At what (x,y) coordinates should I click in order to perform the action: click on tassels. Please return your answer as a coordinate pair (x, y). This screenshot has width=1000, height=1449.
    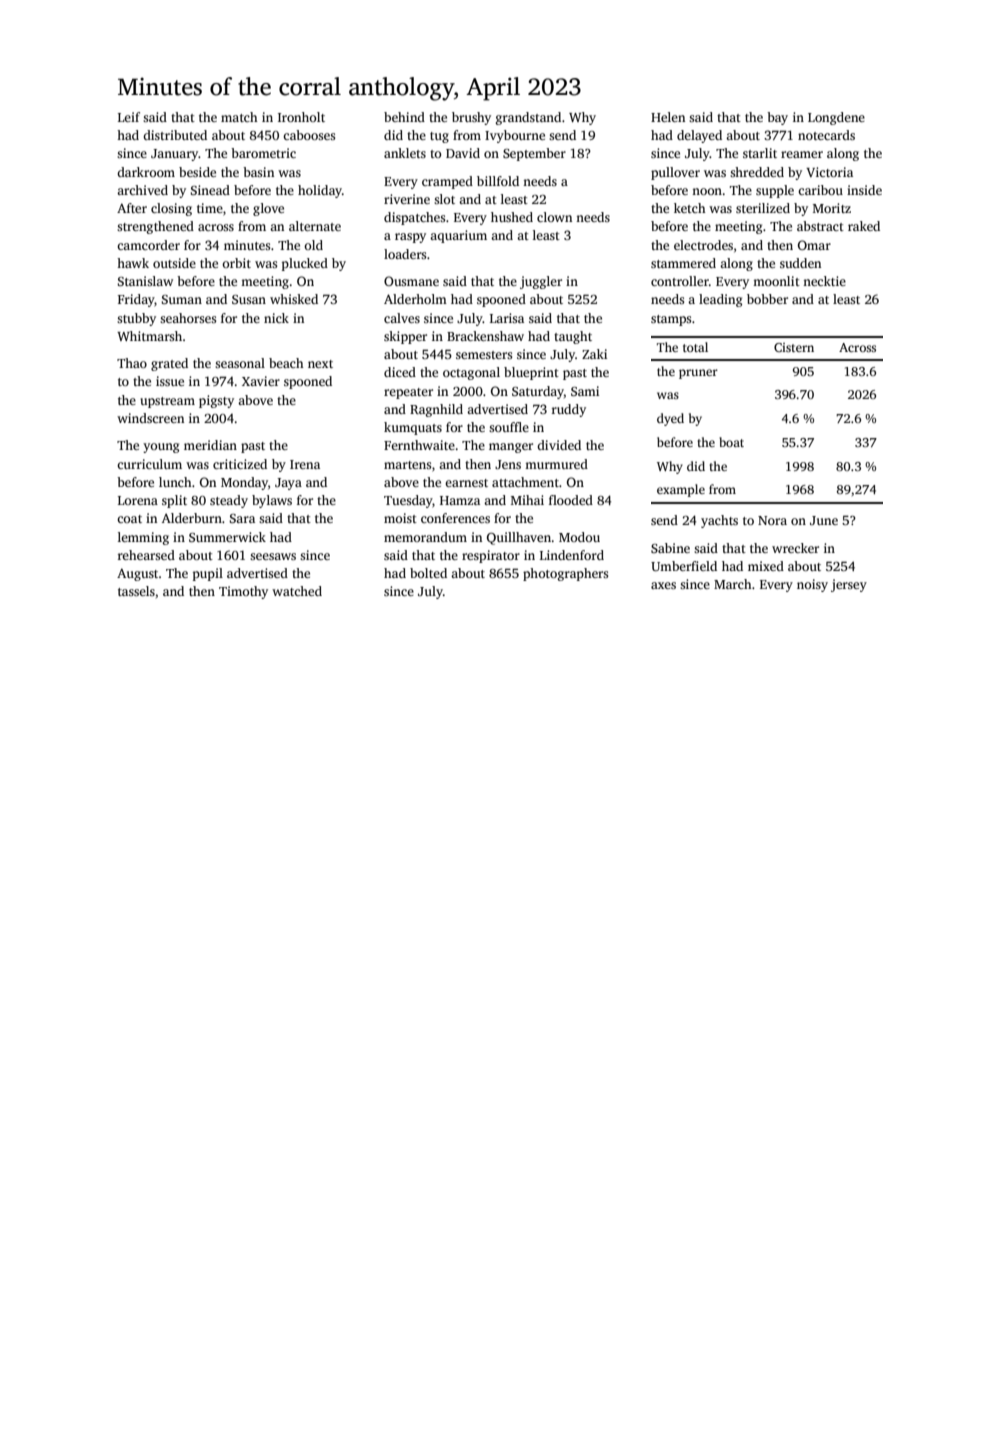
    Looking at the image, I should click on (136, 591).
